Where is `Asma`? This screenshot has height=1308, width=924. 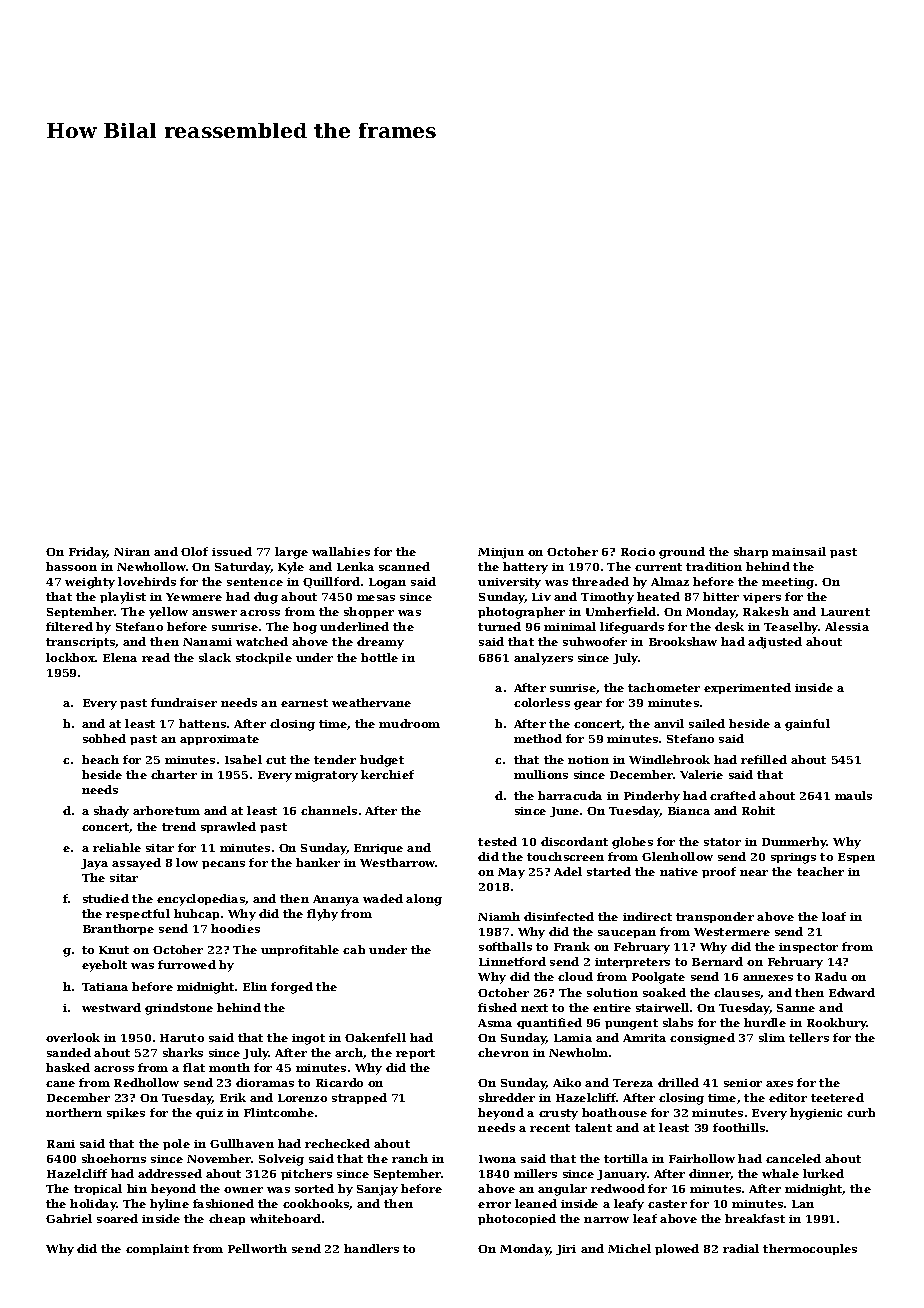
Asma is located at coordinates (495, 1023).
